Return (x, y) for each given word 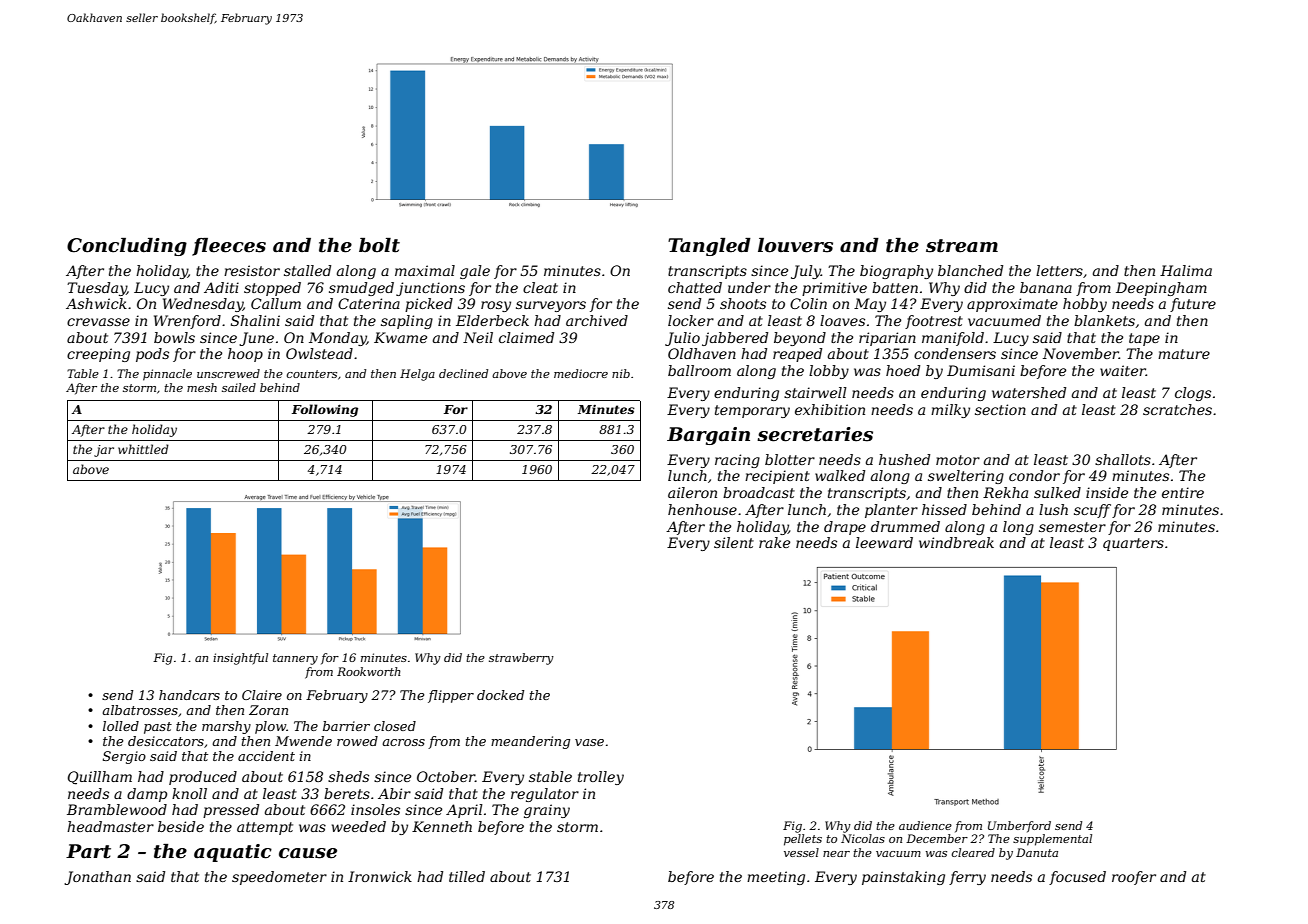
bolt (379, 245)
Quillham (100, 778)
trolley (601, 778)
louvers (795, 245)
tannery (295, 659)
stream (962, 246)
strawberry (521, 659)
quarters (1133, 544)
